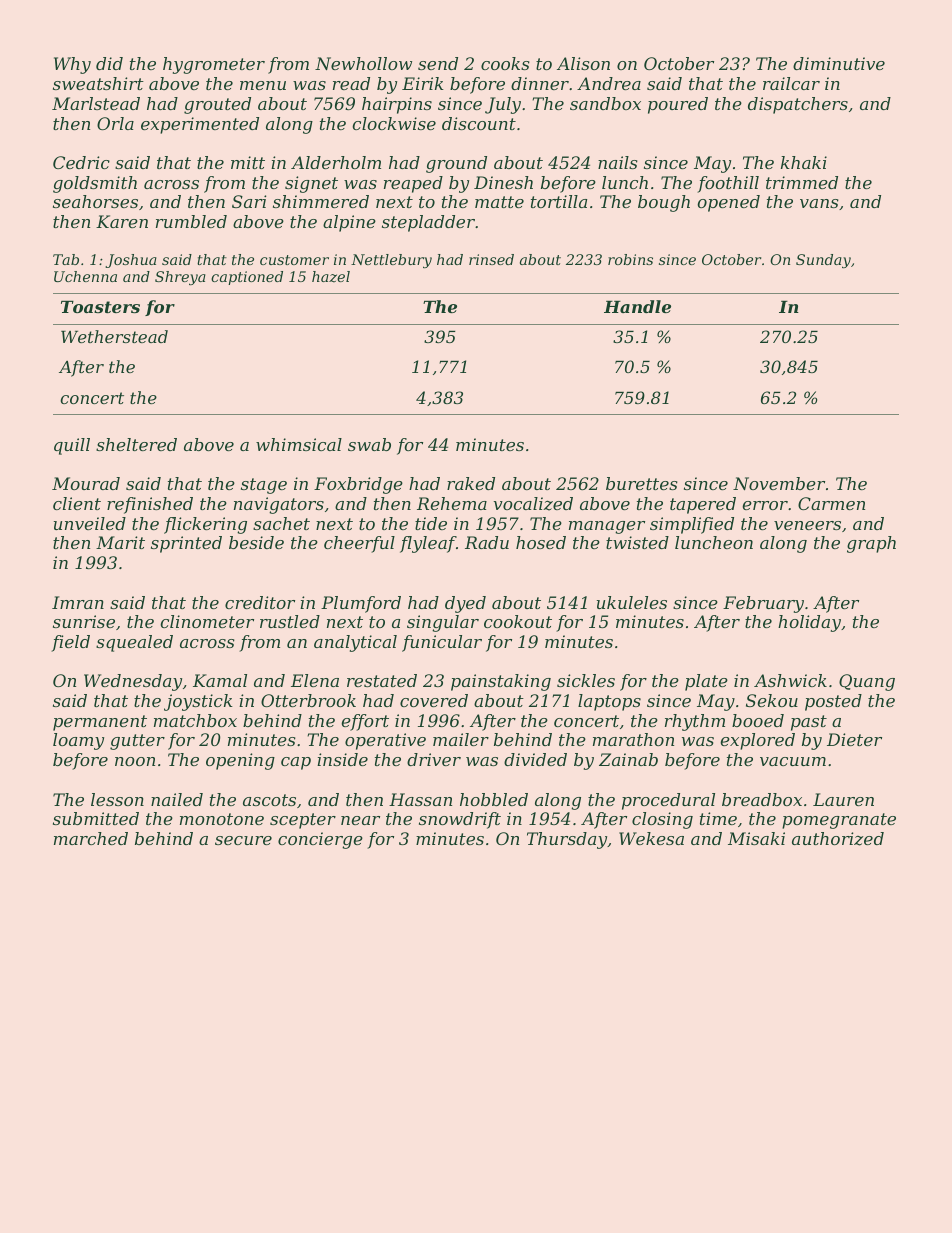 The width and height of the page is (952, 1233). Describe the element at coordinates (632, 602) in the page. I see `ukuleles` at that location.
